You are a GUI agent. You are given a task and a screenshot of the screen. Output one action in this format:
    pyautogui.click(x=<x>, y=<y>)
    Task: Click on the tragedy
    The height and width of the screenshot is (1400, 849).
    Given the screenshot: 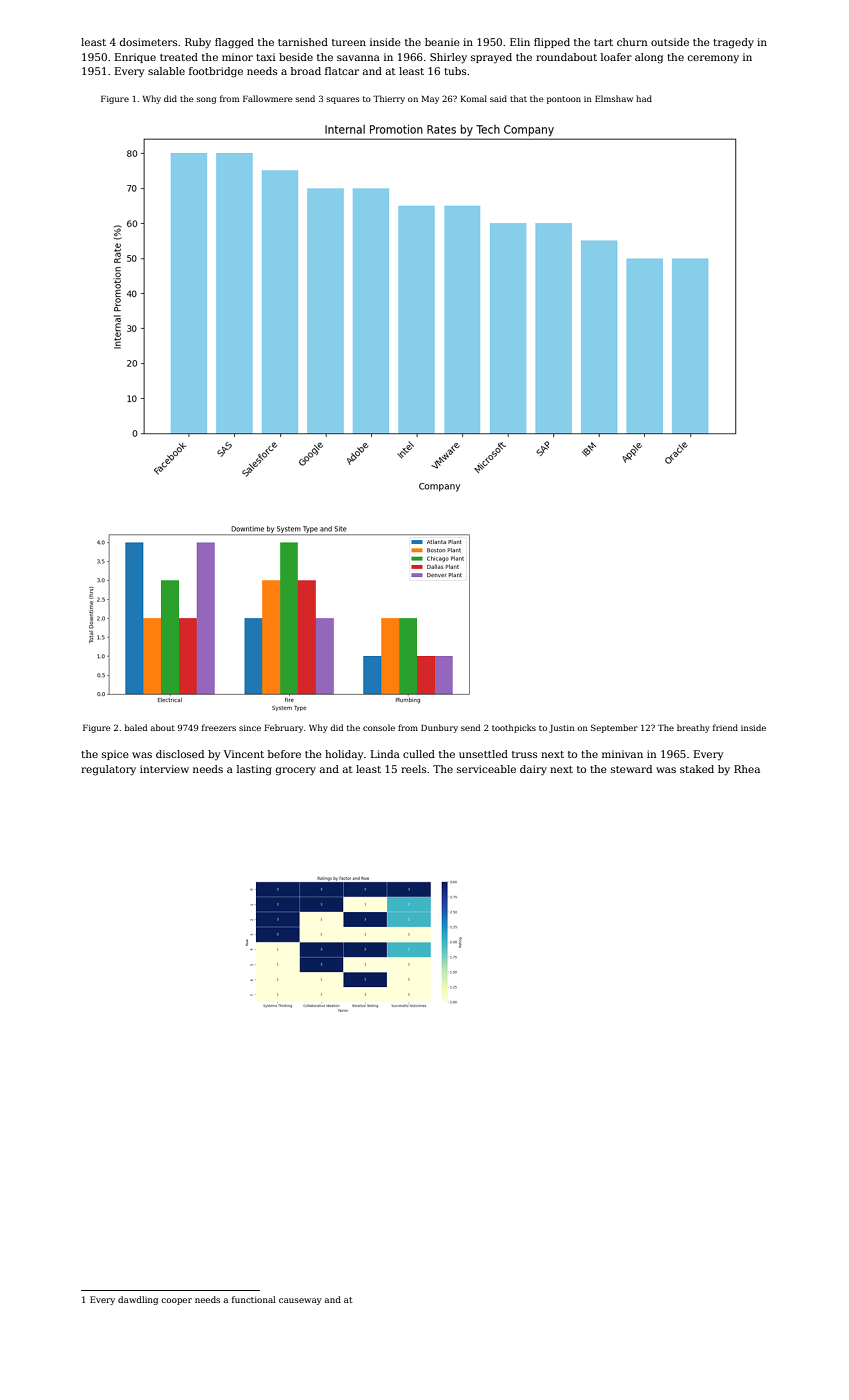 What is the action you would take?
    pyautogui.click(x=733, y=43)
